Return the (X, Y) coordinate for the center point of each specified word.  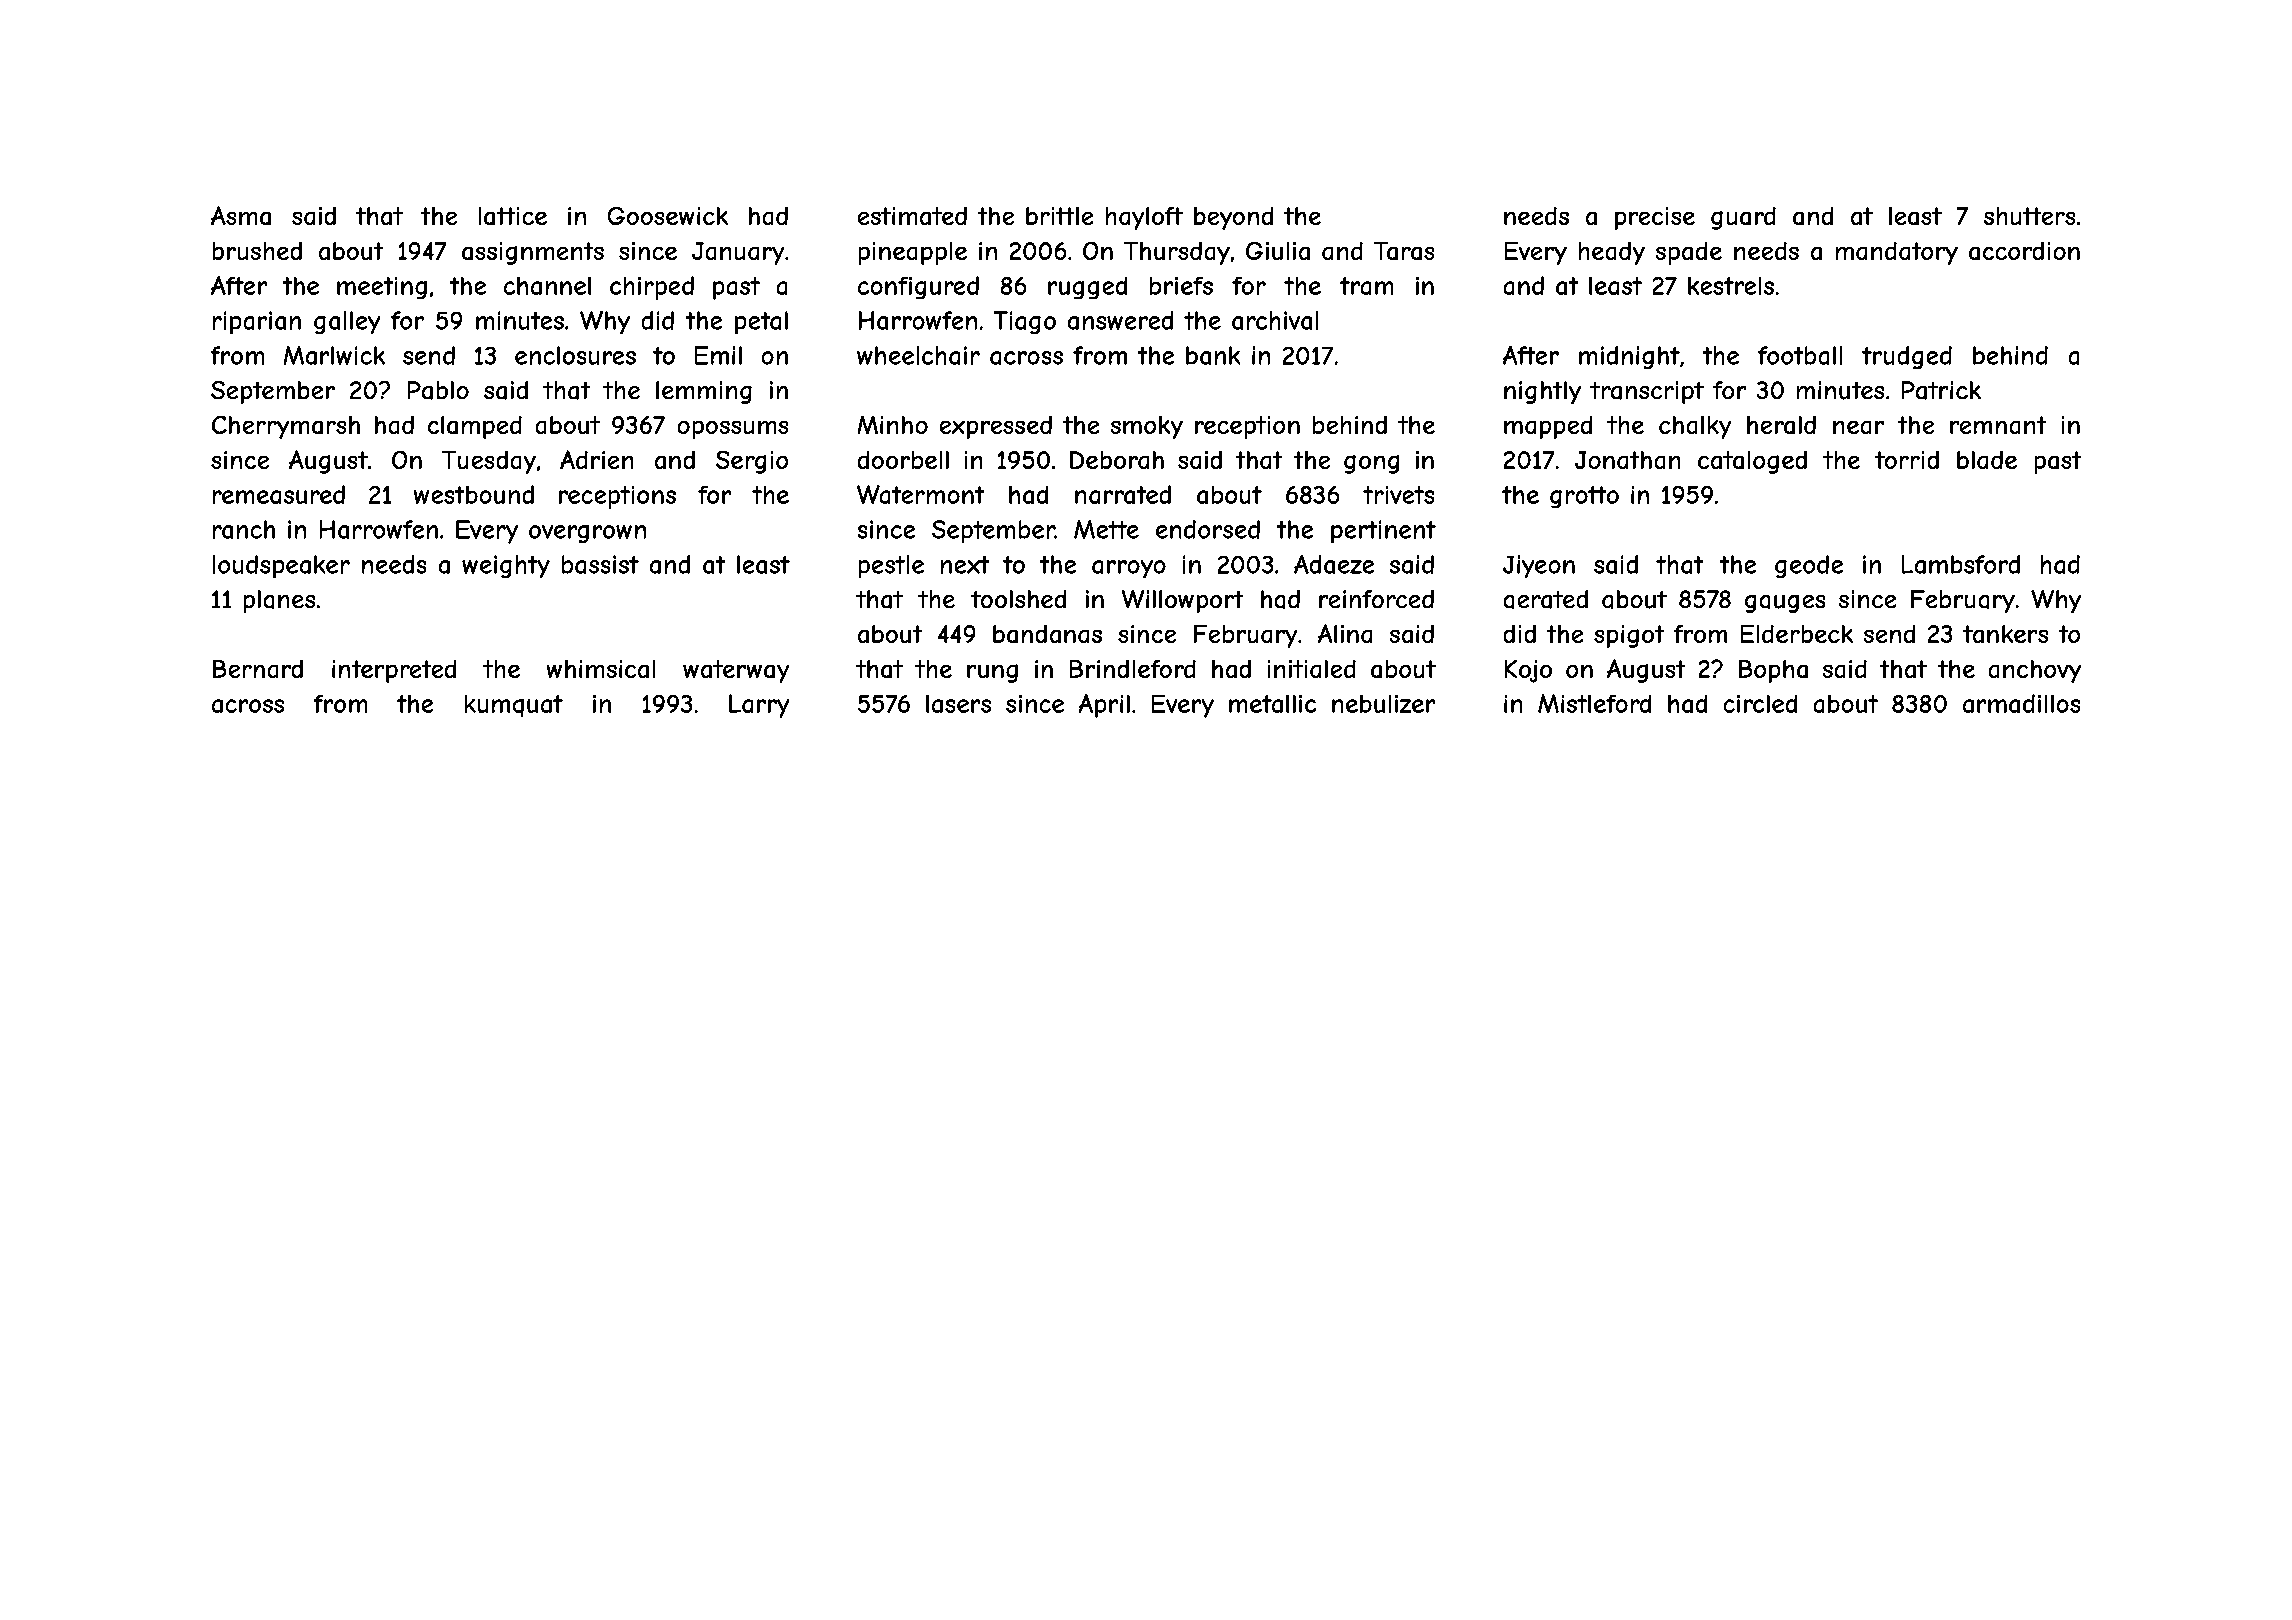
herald (1781, 425)
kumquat (514, 706)
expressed (996, 427)
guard (1743, 218)
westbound (474, 494)
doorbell (903, 460)
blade (1987, 460)
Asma (241, 215)
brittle (1059, 216)
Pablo (438, 390)
